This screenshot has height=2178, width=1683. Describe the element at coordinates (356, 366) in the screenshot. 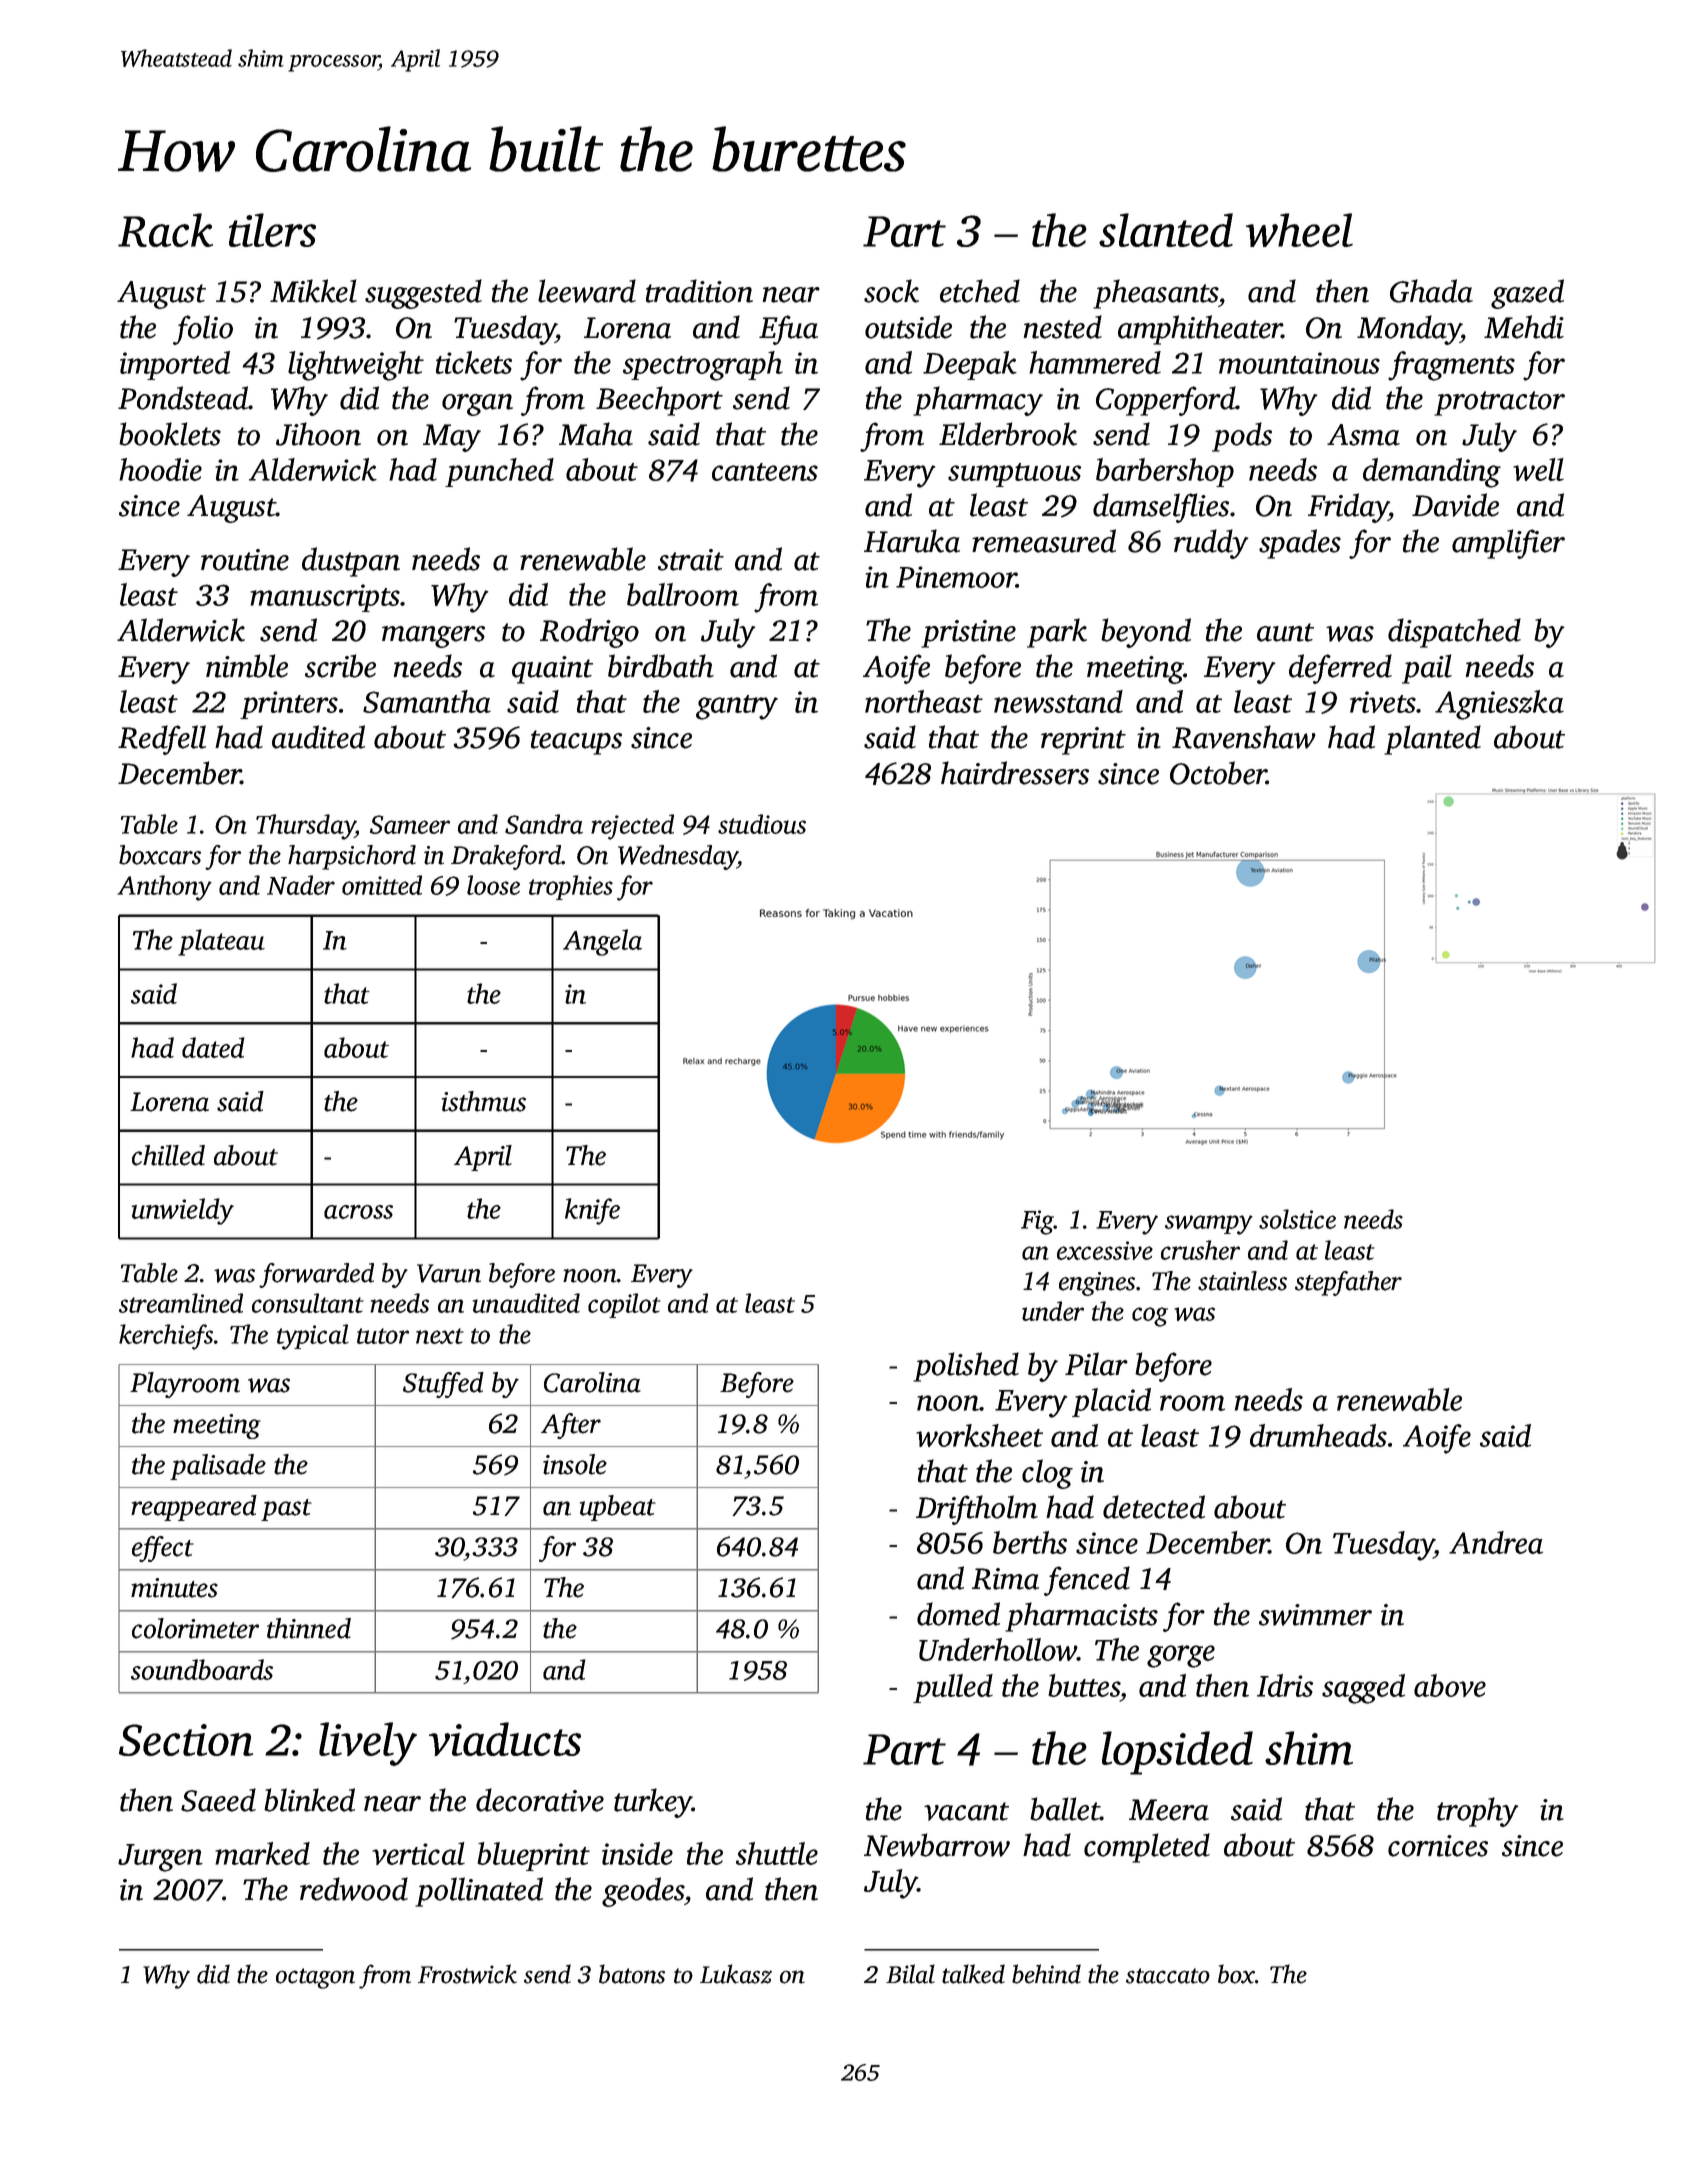

I see `lightweight` at that location.
